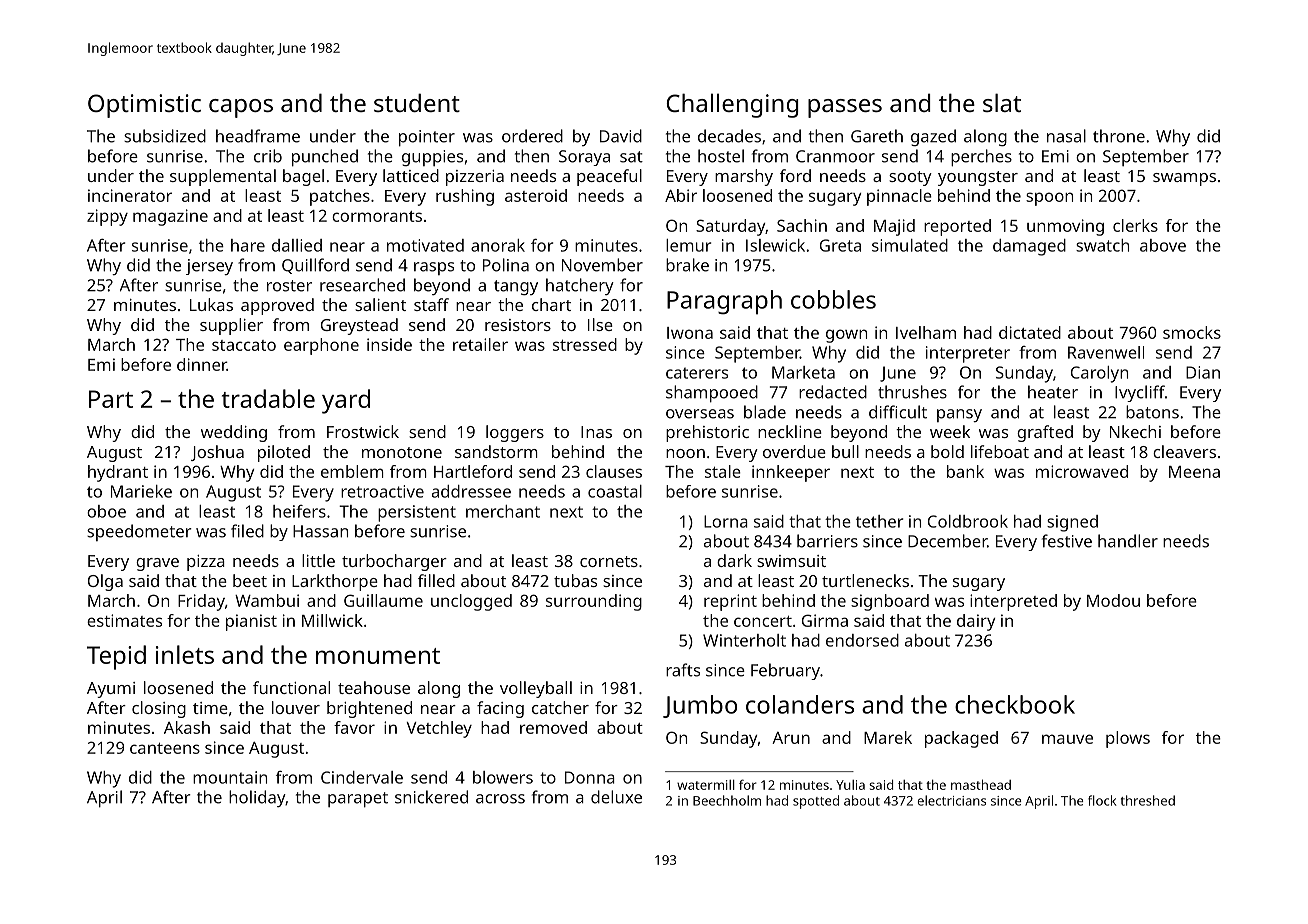 Image resolution: width=1308 pixels, height=924 pixels. Describe the element at coordinates (845, 108) in the page. I see `passes` at that location.
